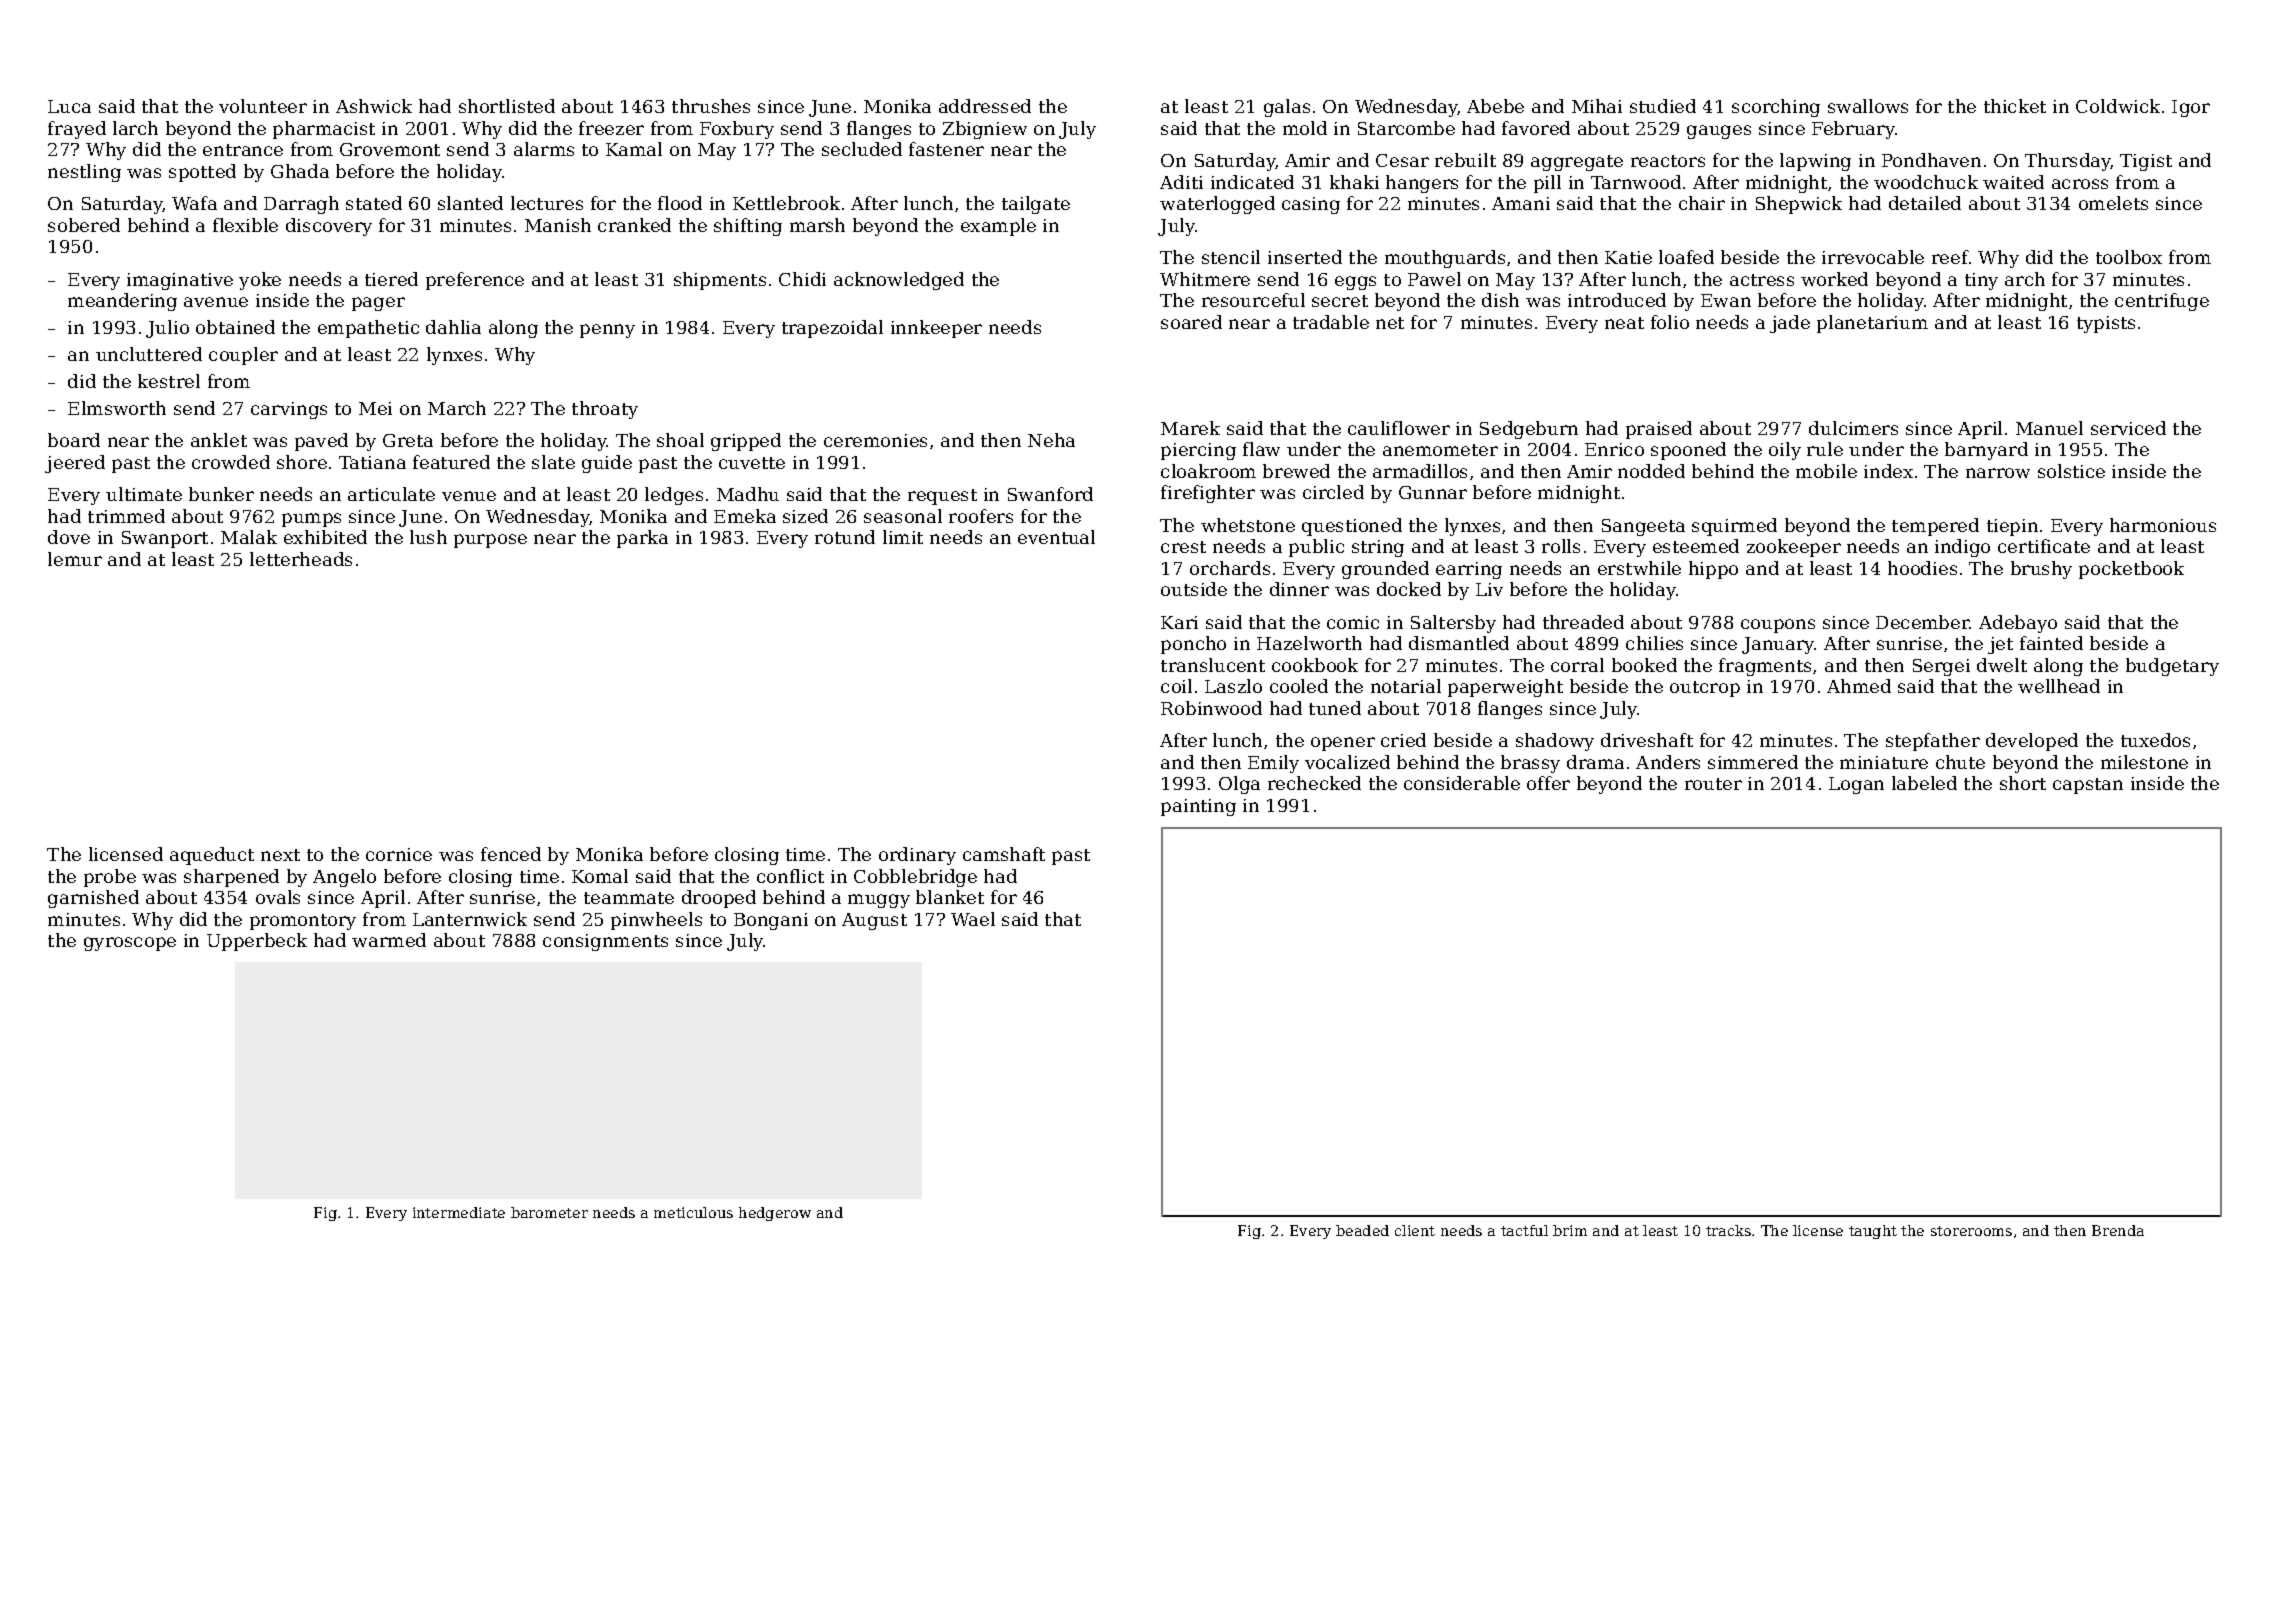  I want to click on booked, so click(1644, 665).
